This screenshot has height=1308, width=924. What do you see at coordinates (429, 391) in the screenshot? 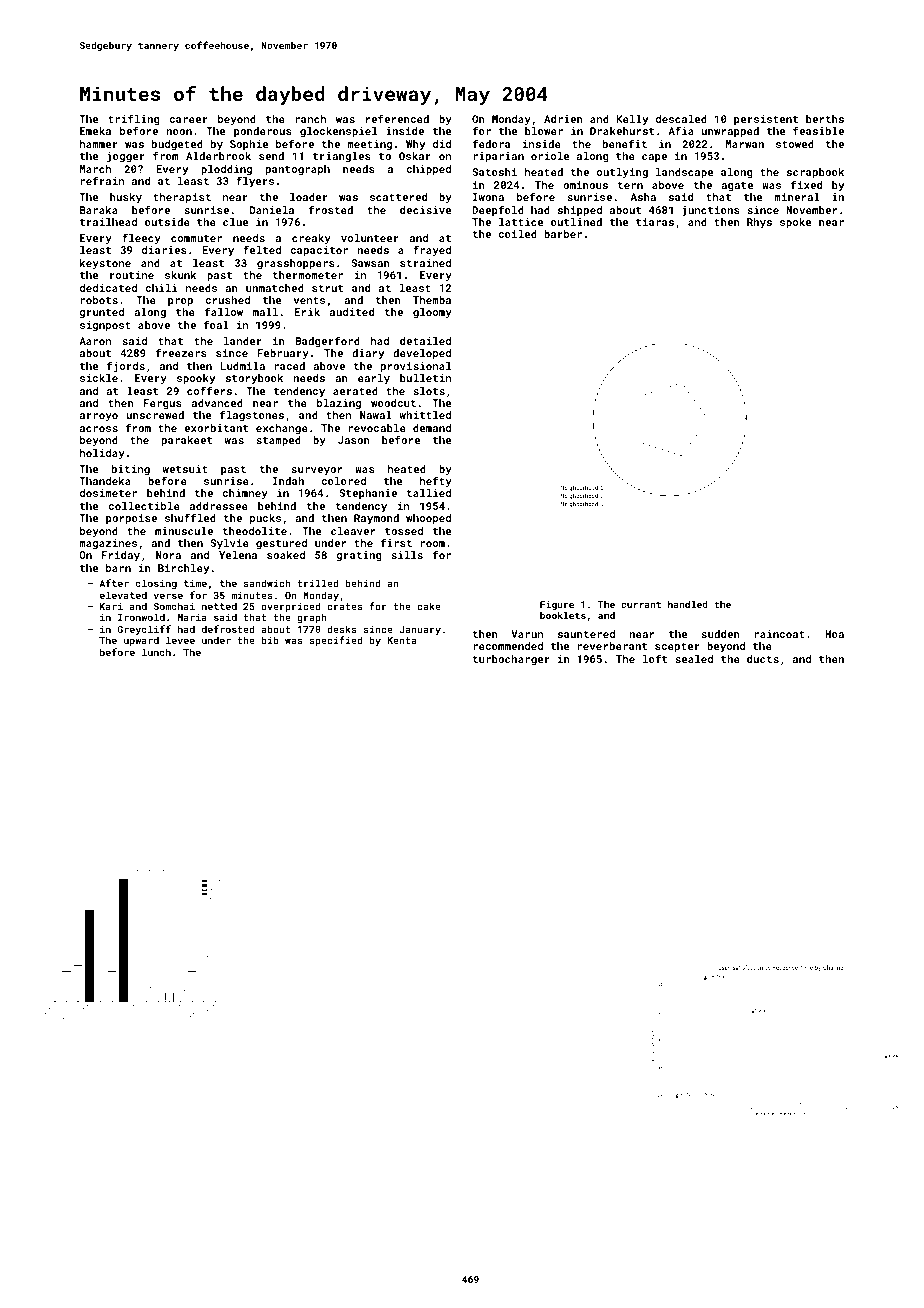
I see `slots` at bounding box center [429, 391].
